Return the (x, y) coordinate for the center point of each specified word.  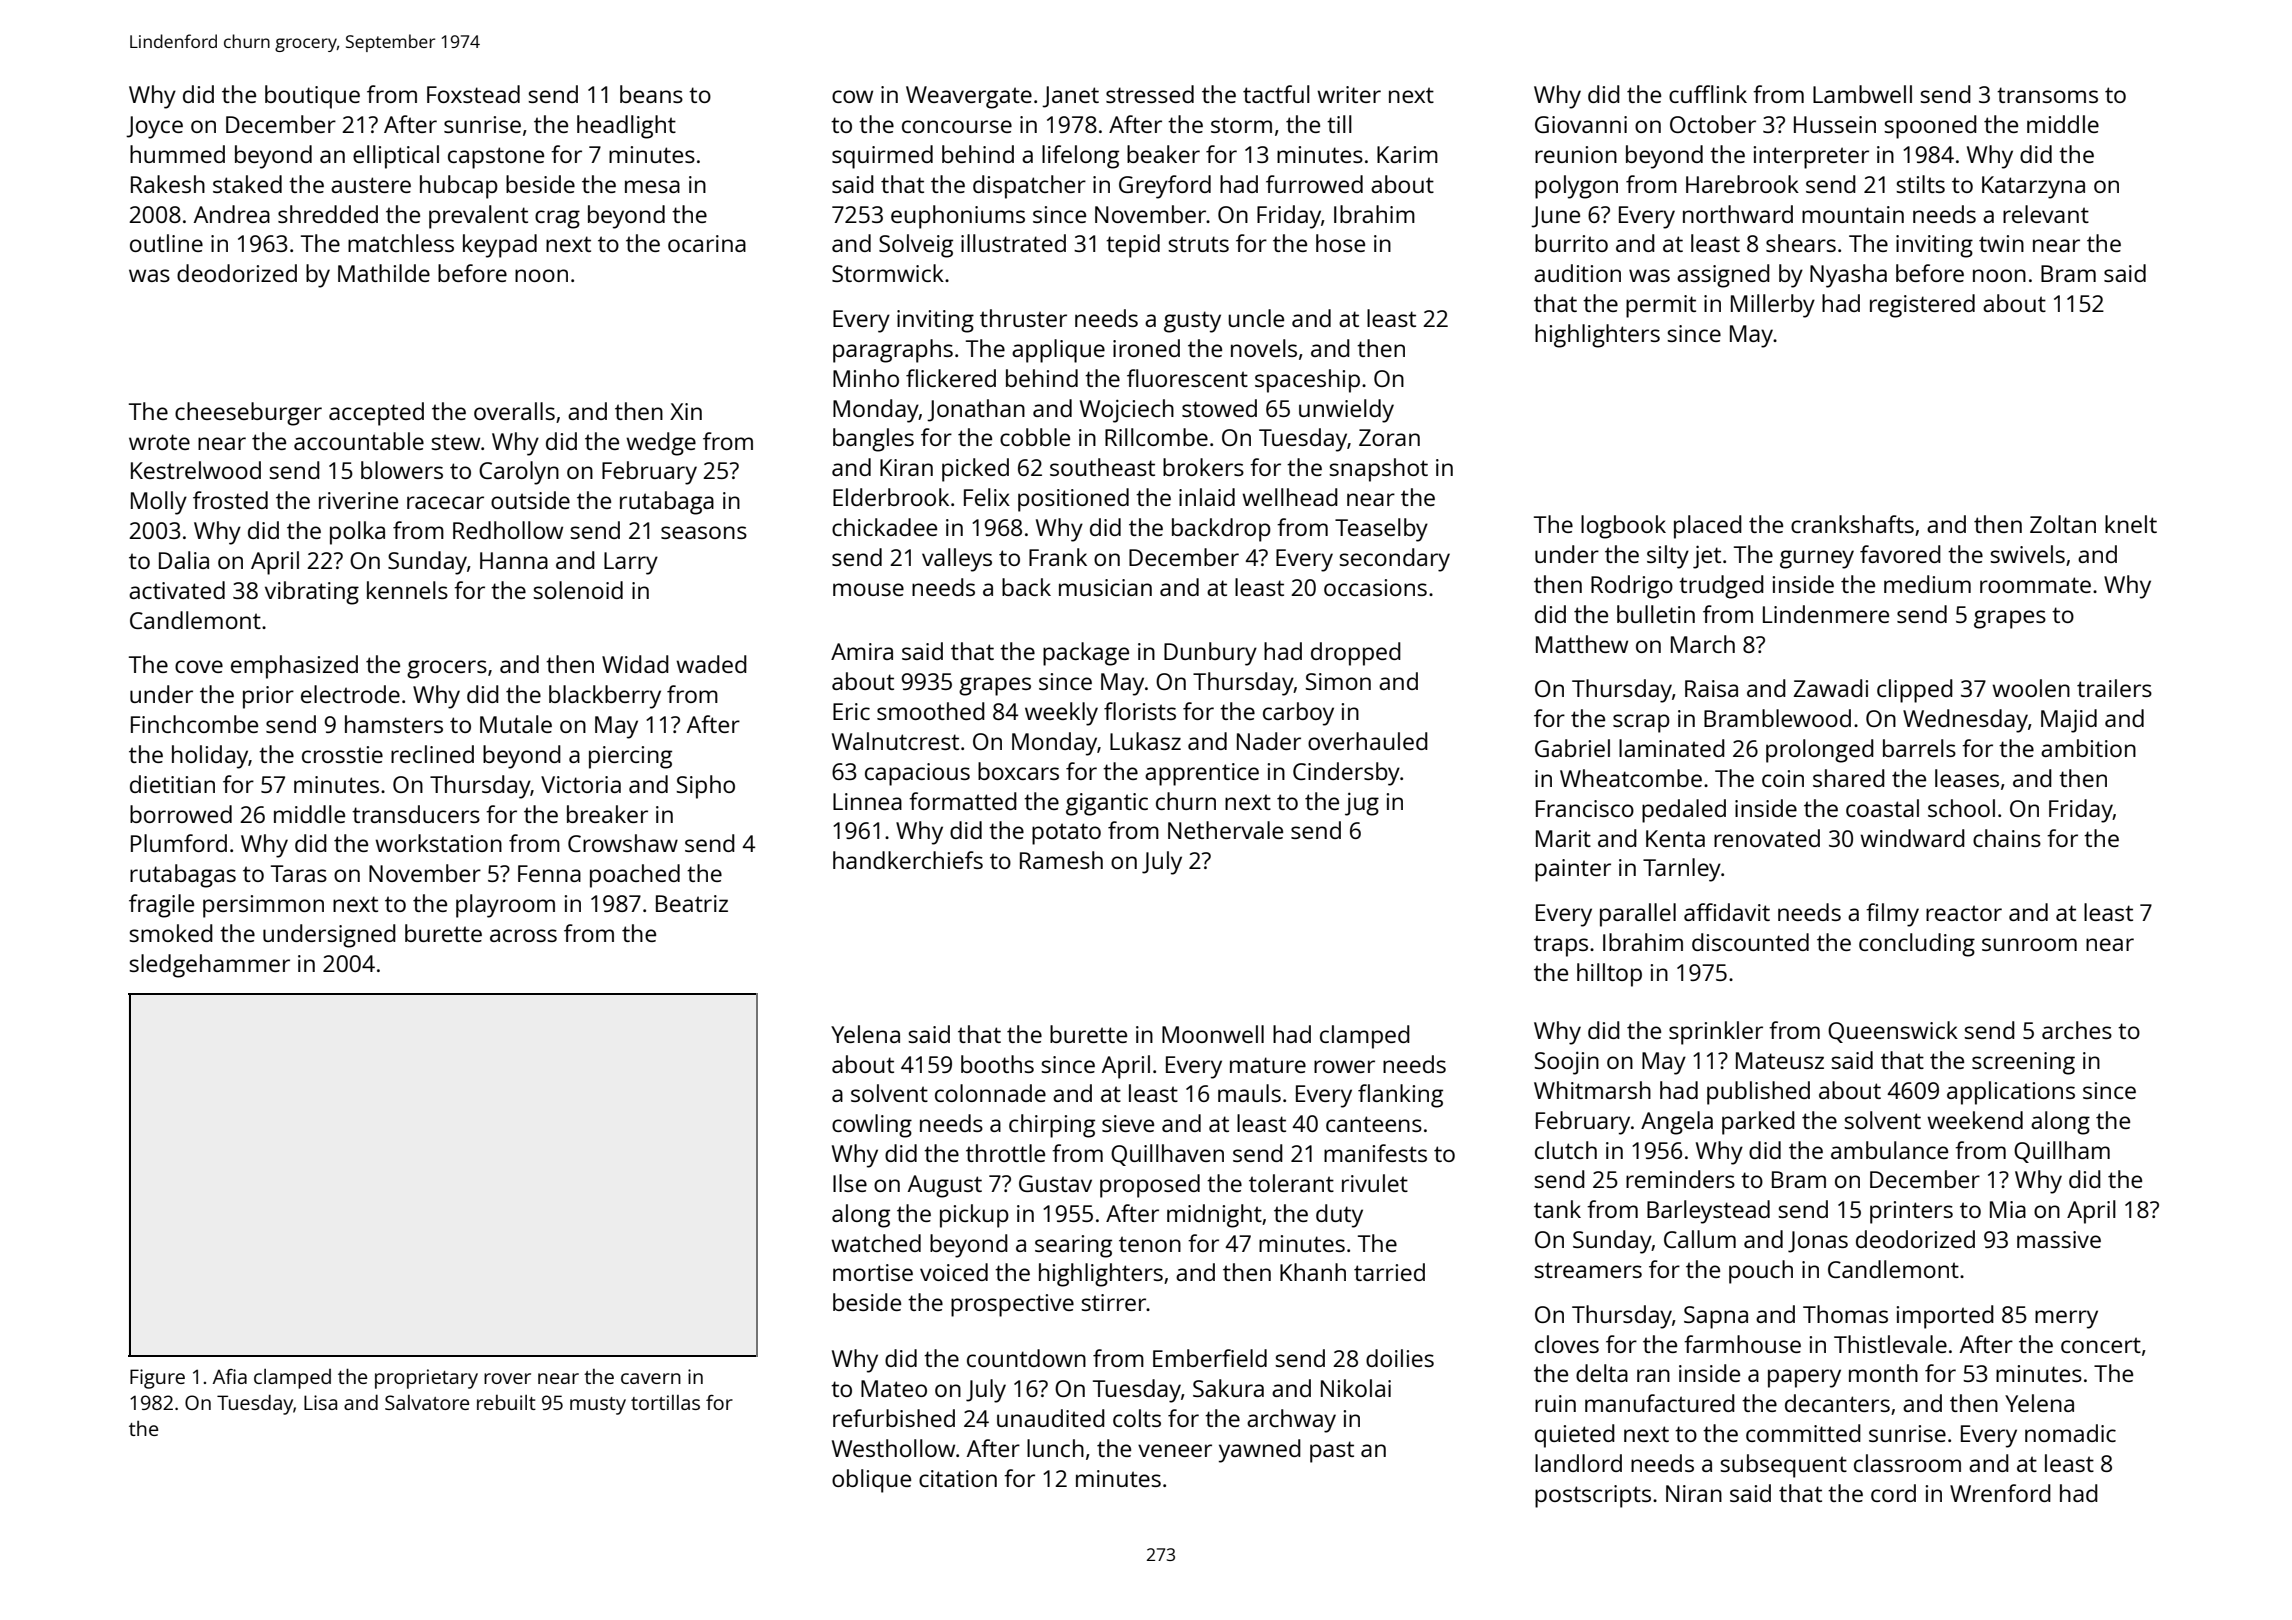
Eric (851, 711)
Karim (1407, 154)
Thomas (1845, 1314)
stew (455, 442)
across (523, 935)
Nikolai (1356, 1388)
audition (1577, 273)
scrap (1641, 723)
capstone (496, 158)
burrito (1571, 243)
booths (997, 1064)
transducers (416, 814)
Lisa (320, 1402)
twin (2001, 243)
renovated (1767, 838)
